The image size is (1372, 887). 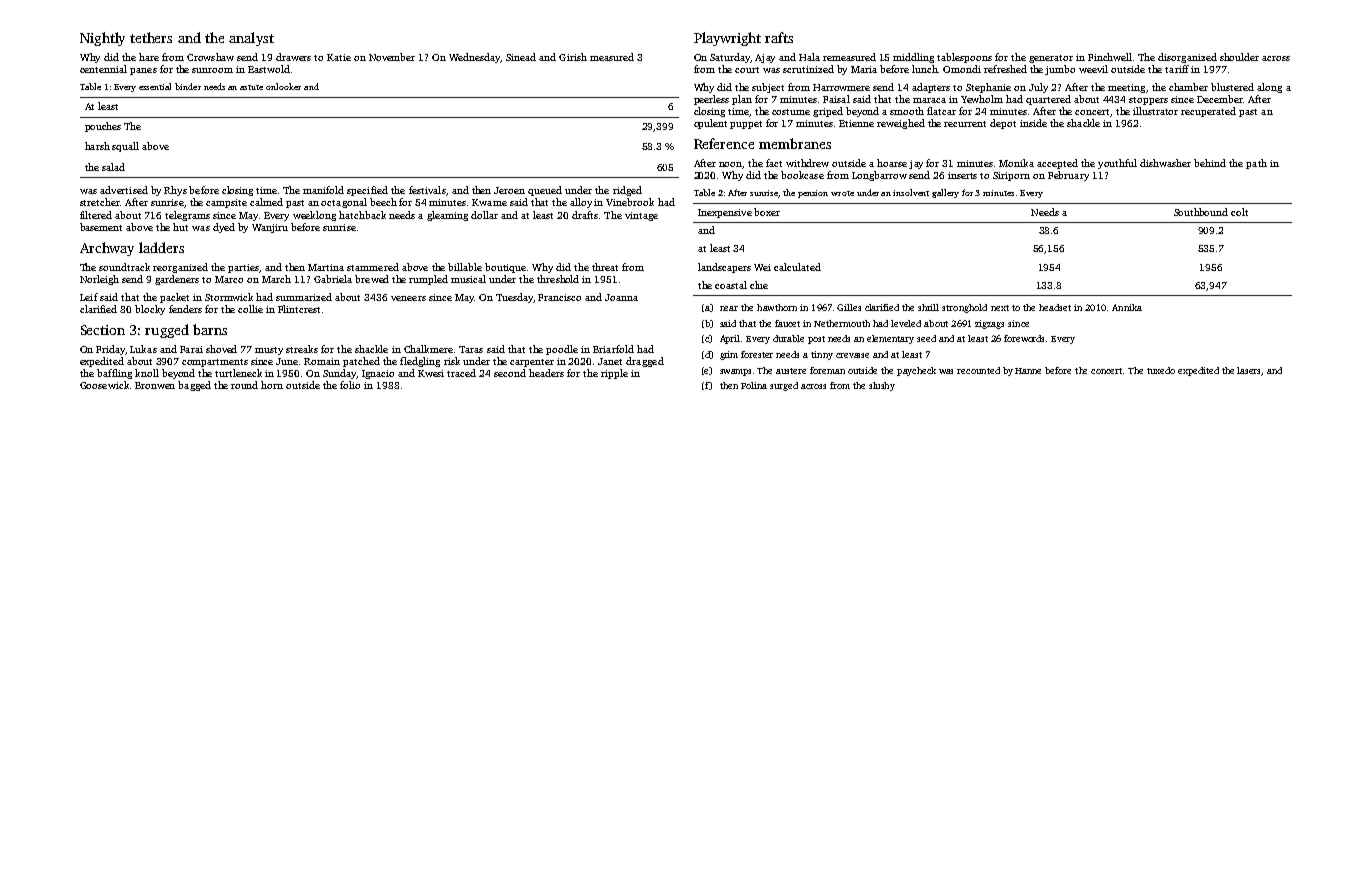 What do you see at coordinates (913, 58) in the image?
I see `middling` at bounding box center [913, 58].
